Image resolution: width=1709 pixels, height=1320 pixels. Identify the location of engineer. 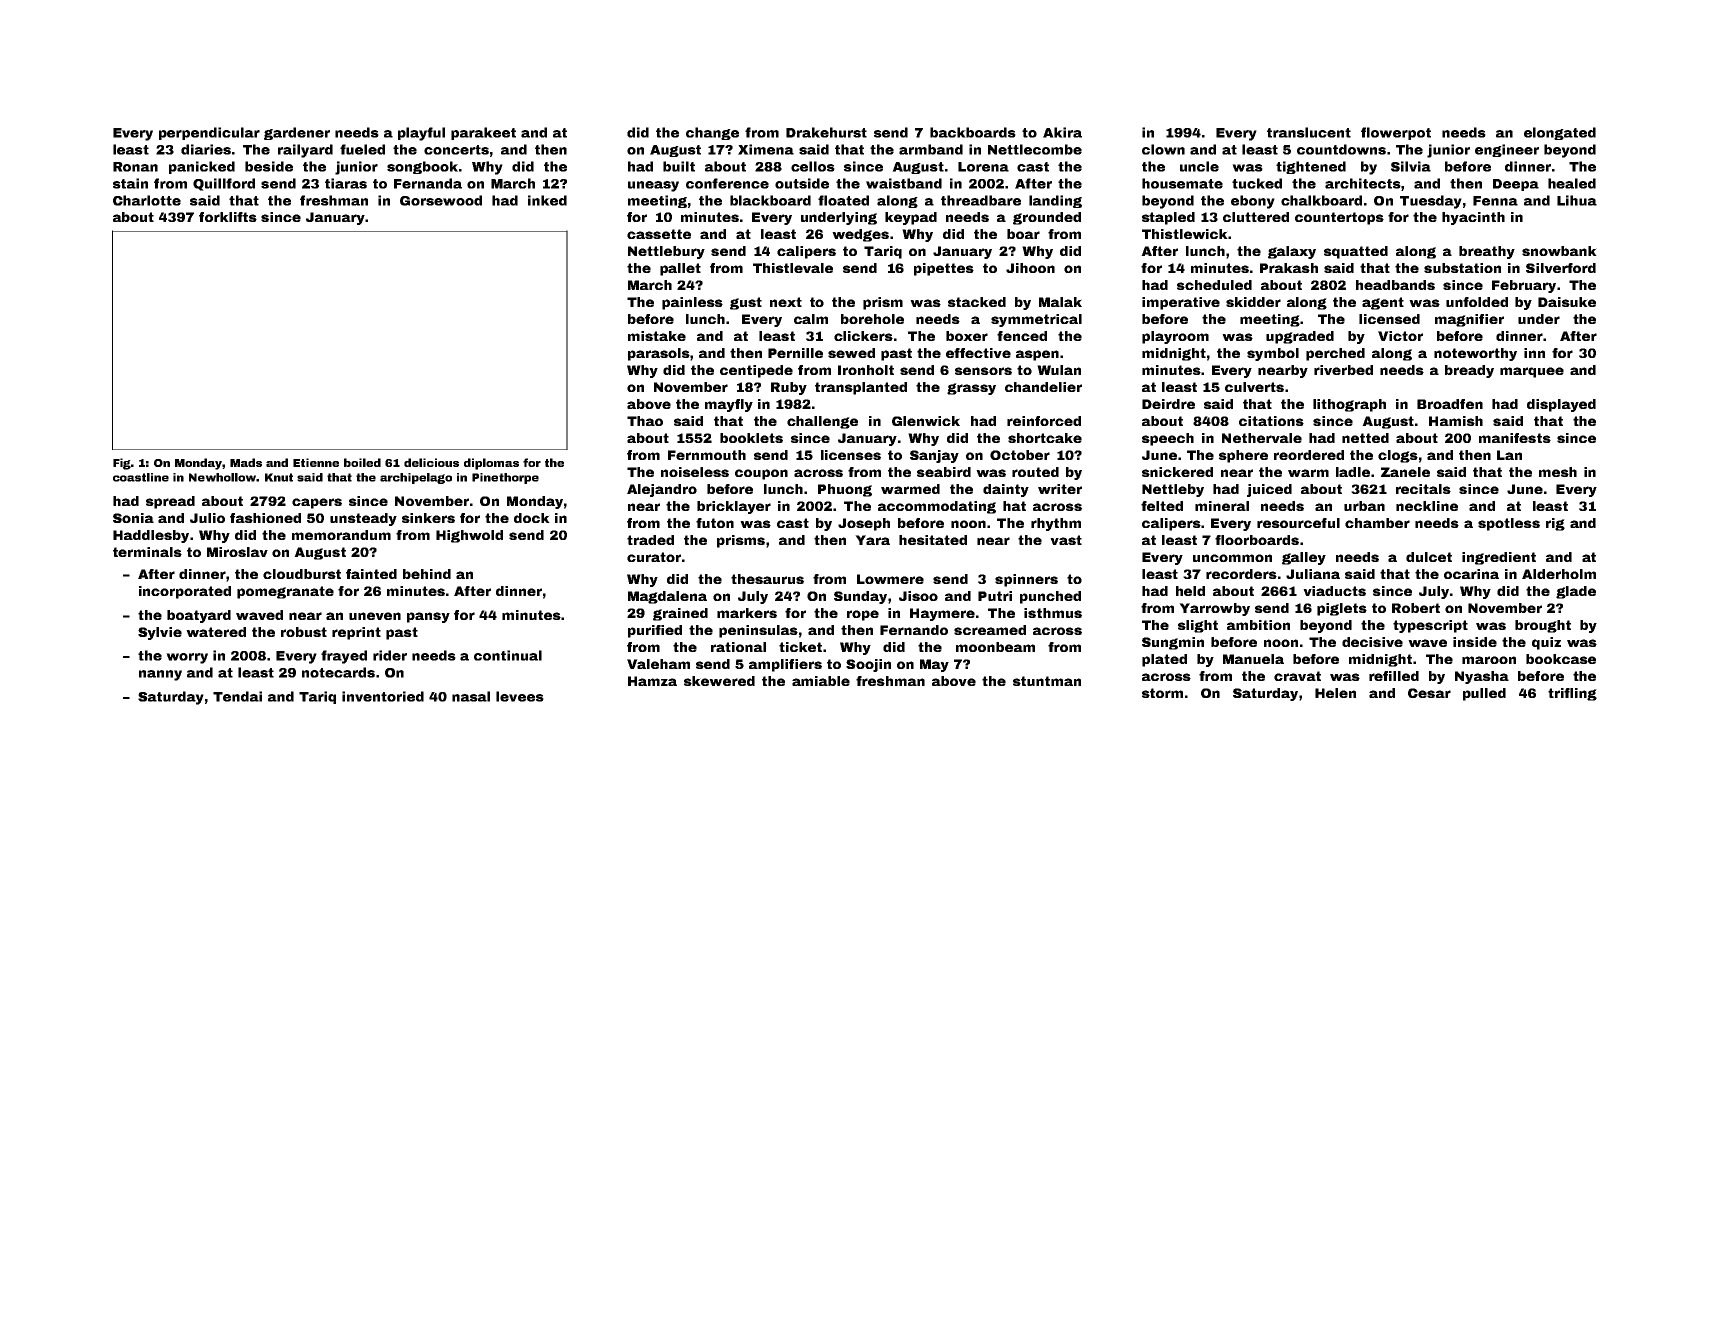
(1507, 150).
